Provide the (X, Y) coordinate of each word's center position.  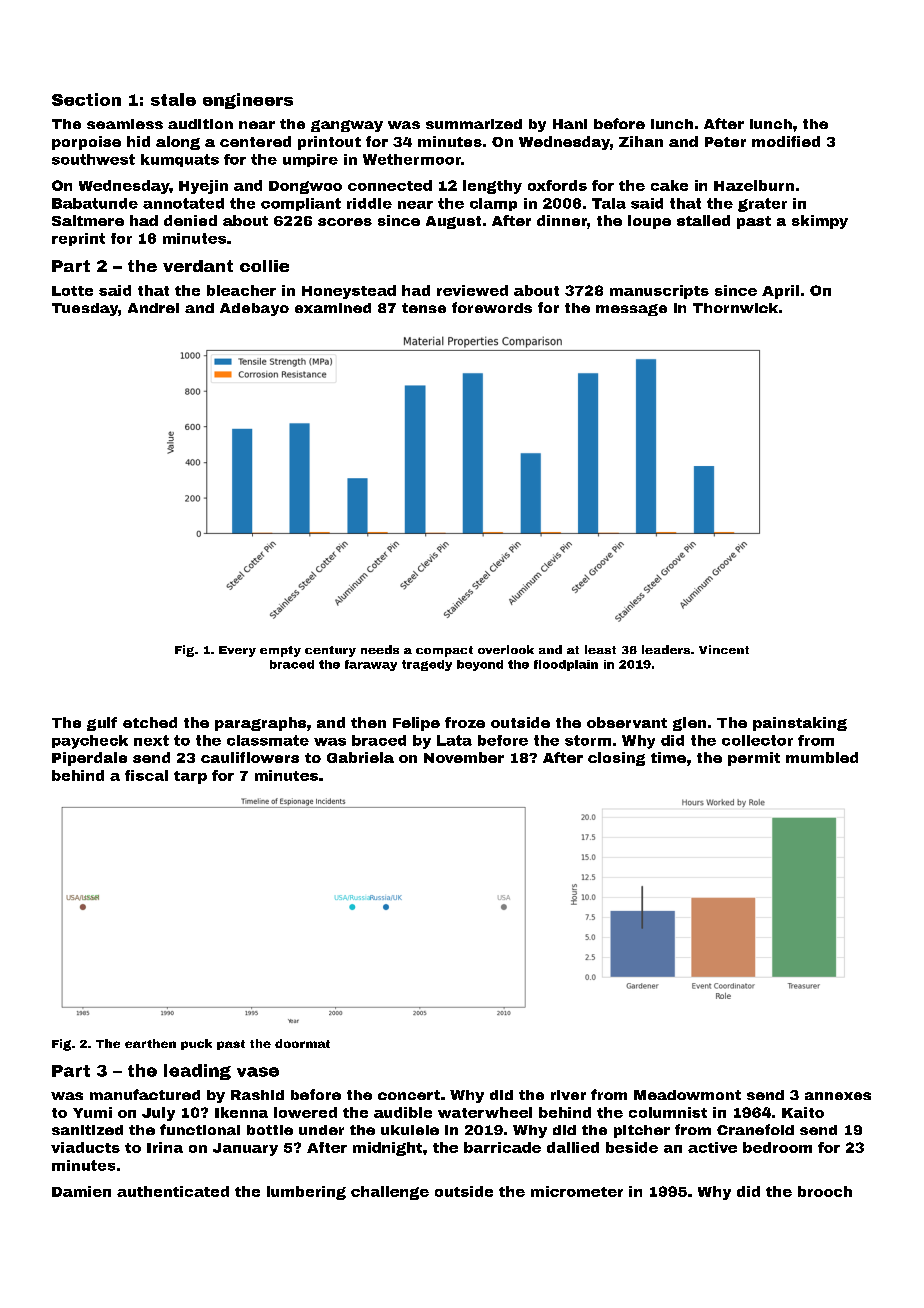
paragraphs (260, 724)
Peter (725, 142)
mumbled (822, 757)
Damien (81, 1191)
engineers (248, 101)
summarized (474, 124)
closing (616, 759)
